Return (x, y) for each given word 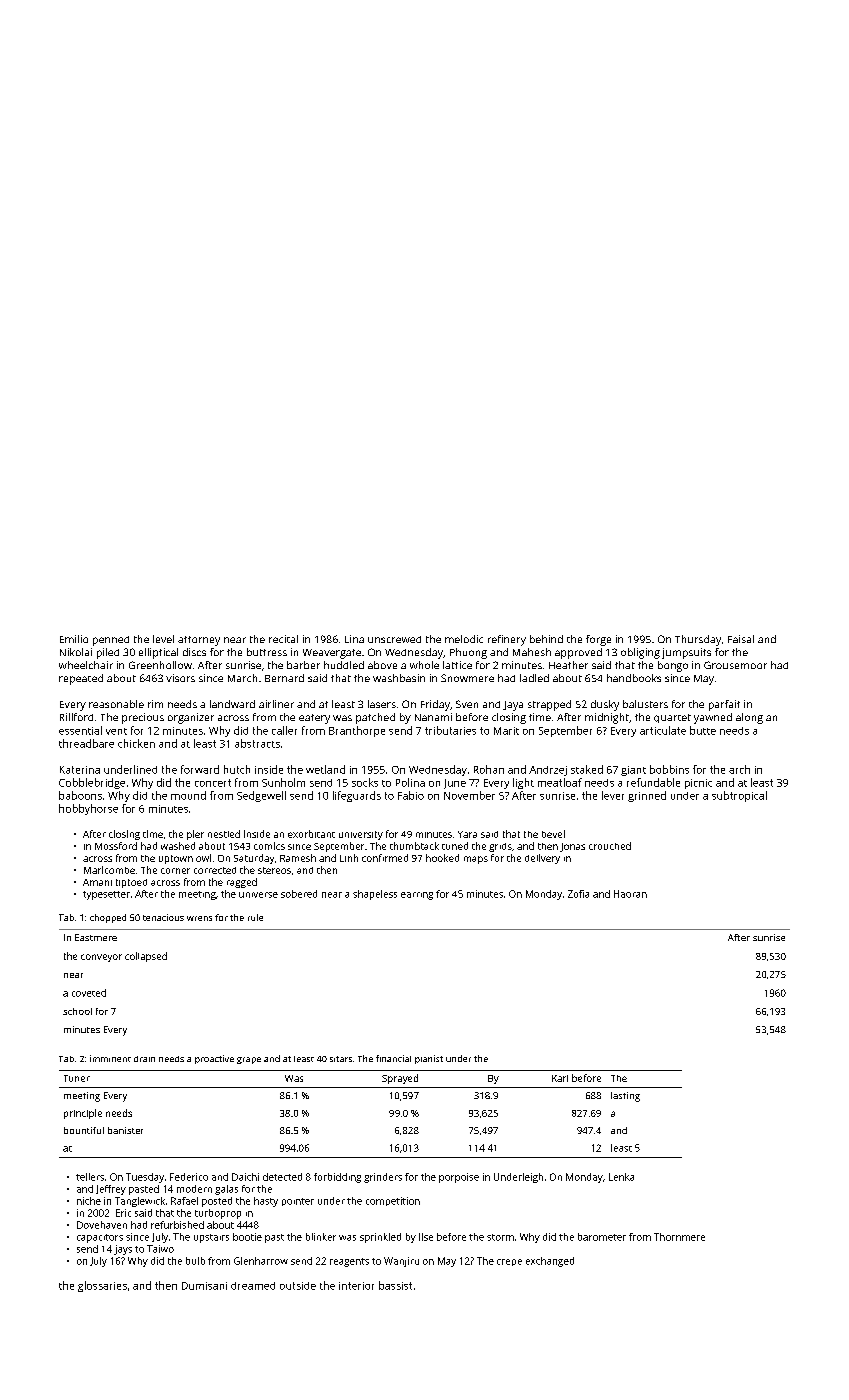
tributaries (450, 730)
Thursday (698, 640)
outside (298, 1286)
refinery (507, 640)
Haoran (630, 894)
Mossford (116, 846)
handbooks (634, 678)
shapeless (375, 895)
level (163, 639)
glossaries (102, 1286)
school (77, 1011)
